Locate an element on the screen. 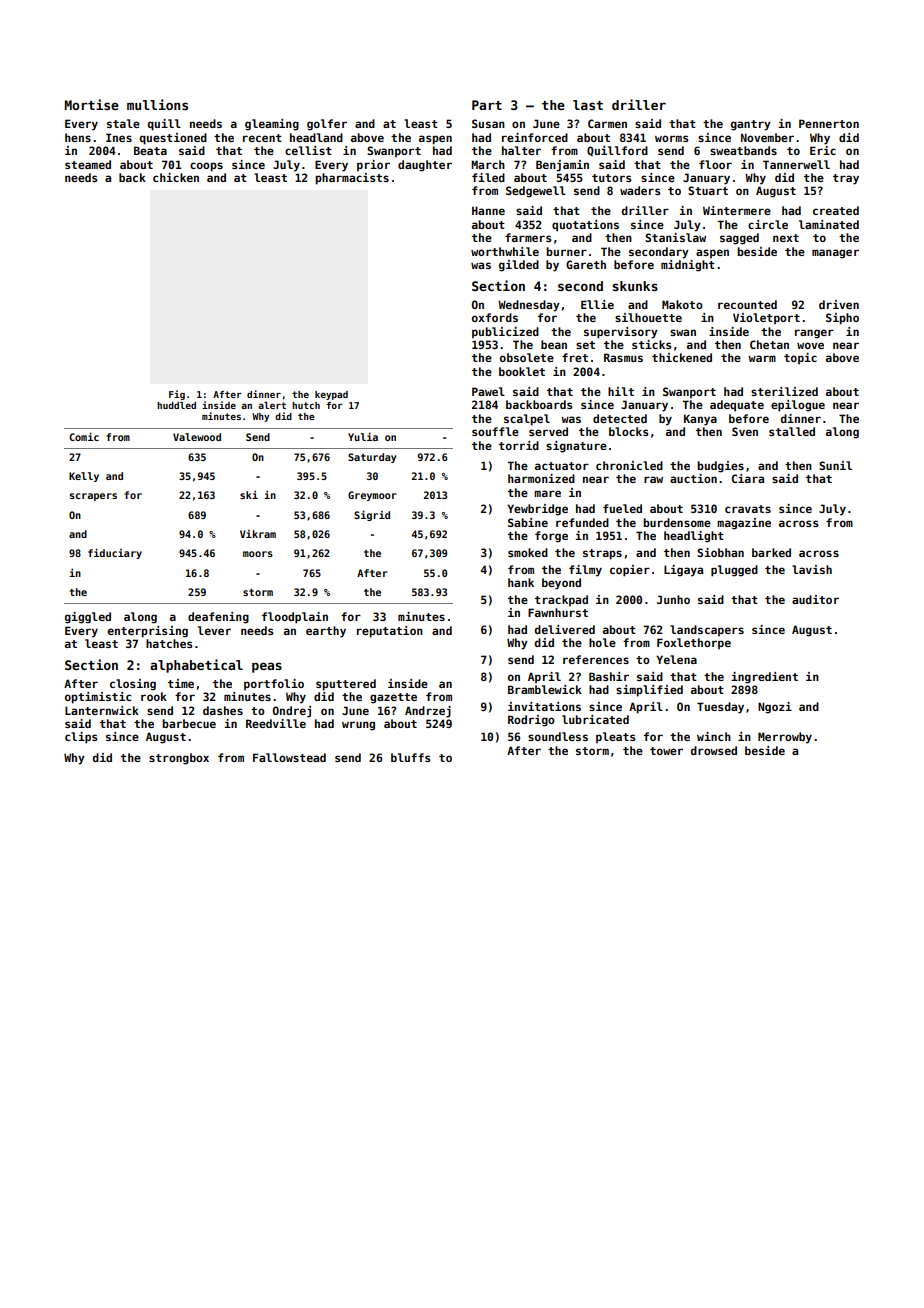  Sunil is located at coordinates (835, 465).
